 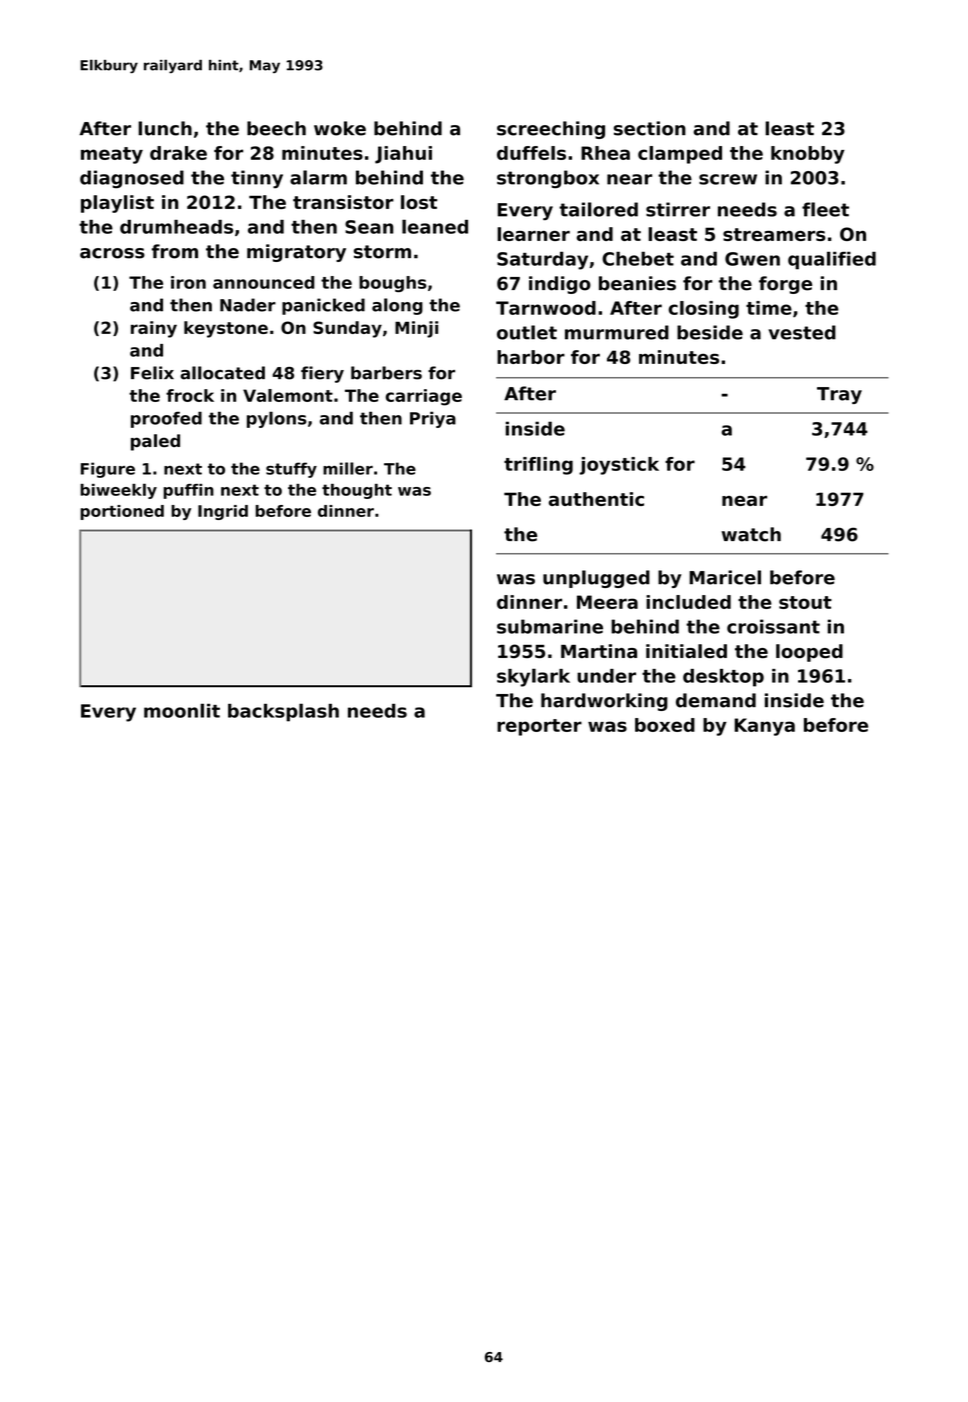 What do you see at coordinates (182, 710) in the screenshot?
I see `moonlit` at bounding box center [182, 710].
